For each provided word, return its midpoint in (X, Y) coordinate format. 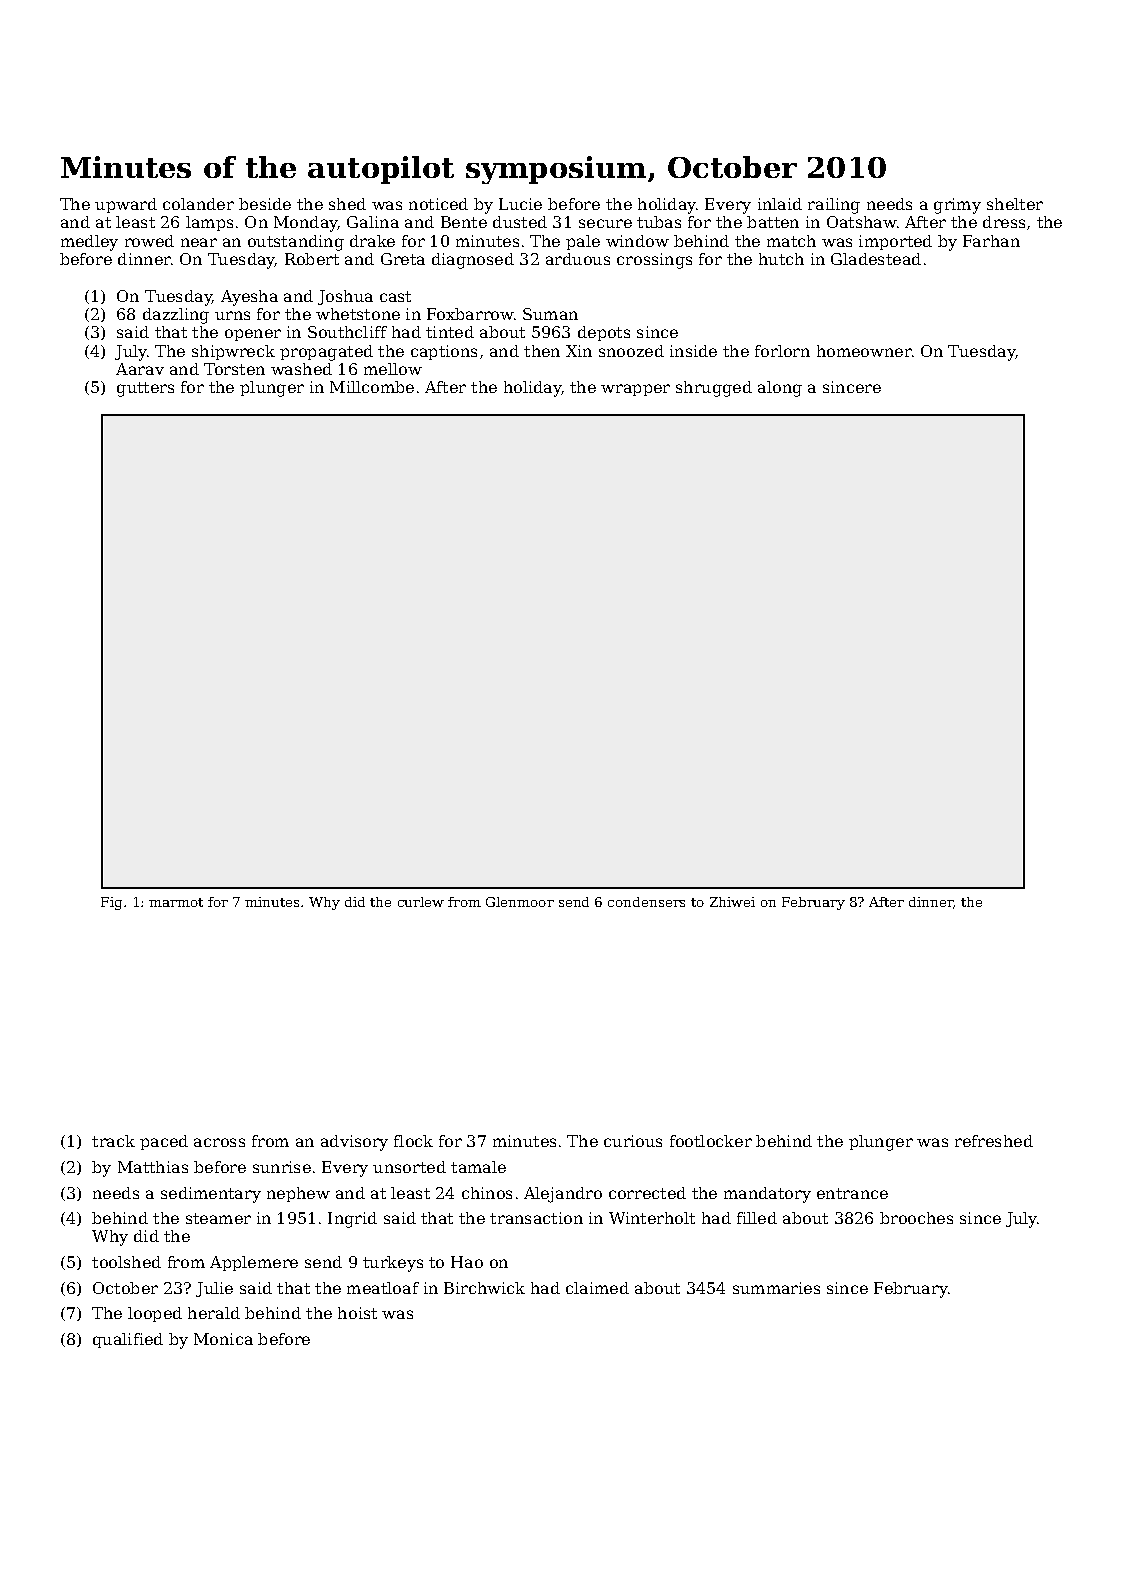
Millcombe (372, 387)
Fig (111, 903)
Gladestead (876, 259)
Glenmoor (520, 902)
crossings (654, 261)
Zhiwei (732, 902)
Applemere (254, 1263)
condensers (646, 902)
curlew (421, 902)
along (780, 389)
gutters (145, 389)
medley (89, 243)
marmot (176, 902)
